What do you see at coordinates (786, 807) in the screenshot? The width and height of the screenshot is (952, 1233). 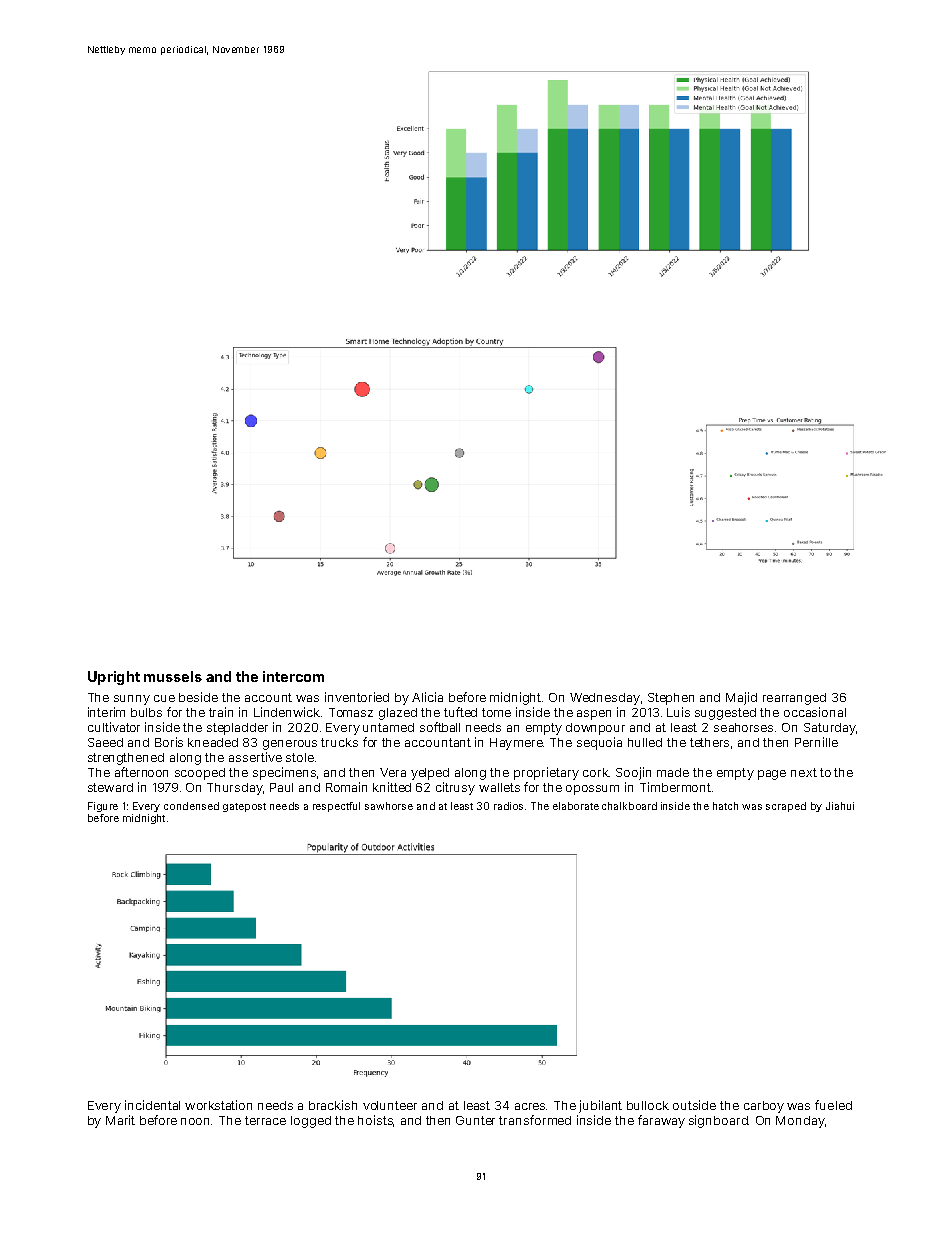 I see `scraped` at bounding box center [786, 807].
